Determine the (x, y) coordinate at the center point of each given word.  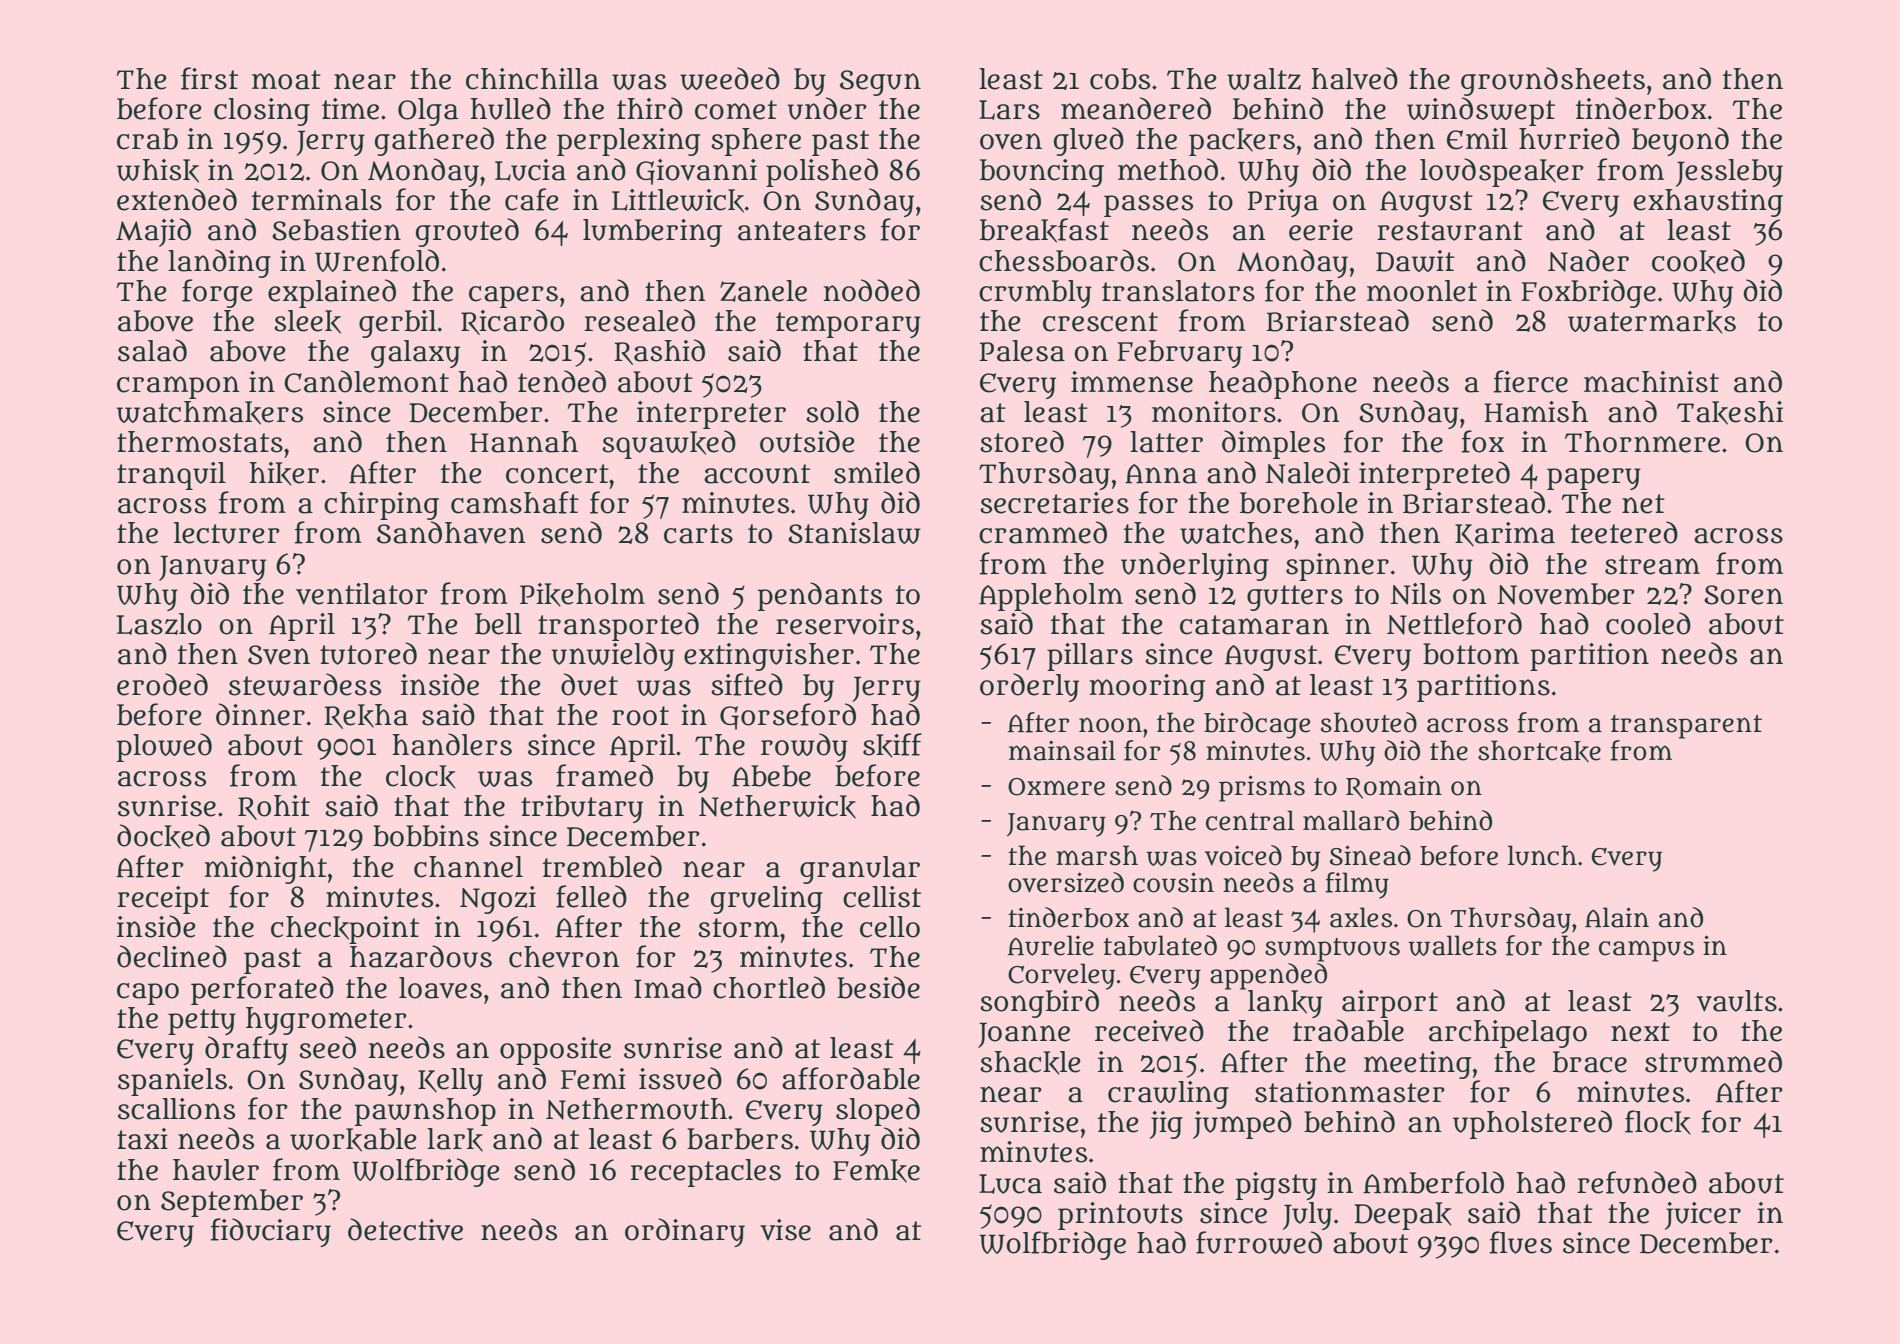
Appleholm (1051, 597)
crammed (1043, 532)
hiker (284, 474)
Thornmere (1642, 442)
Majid (153, 232)
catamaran (1254, 625)
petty (202, 1022)
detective (405, 1229)
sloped (878, 1111)
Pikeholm (582, 595)
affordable (851, 1078)
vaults (1737, 1001)
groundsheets (1553, 81)
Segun (880, 83)
